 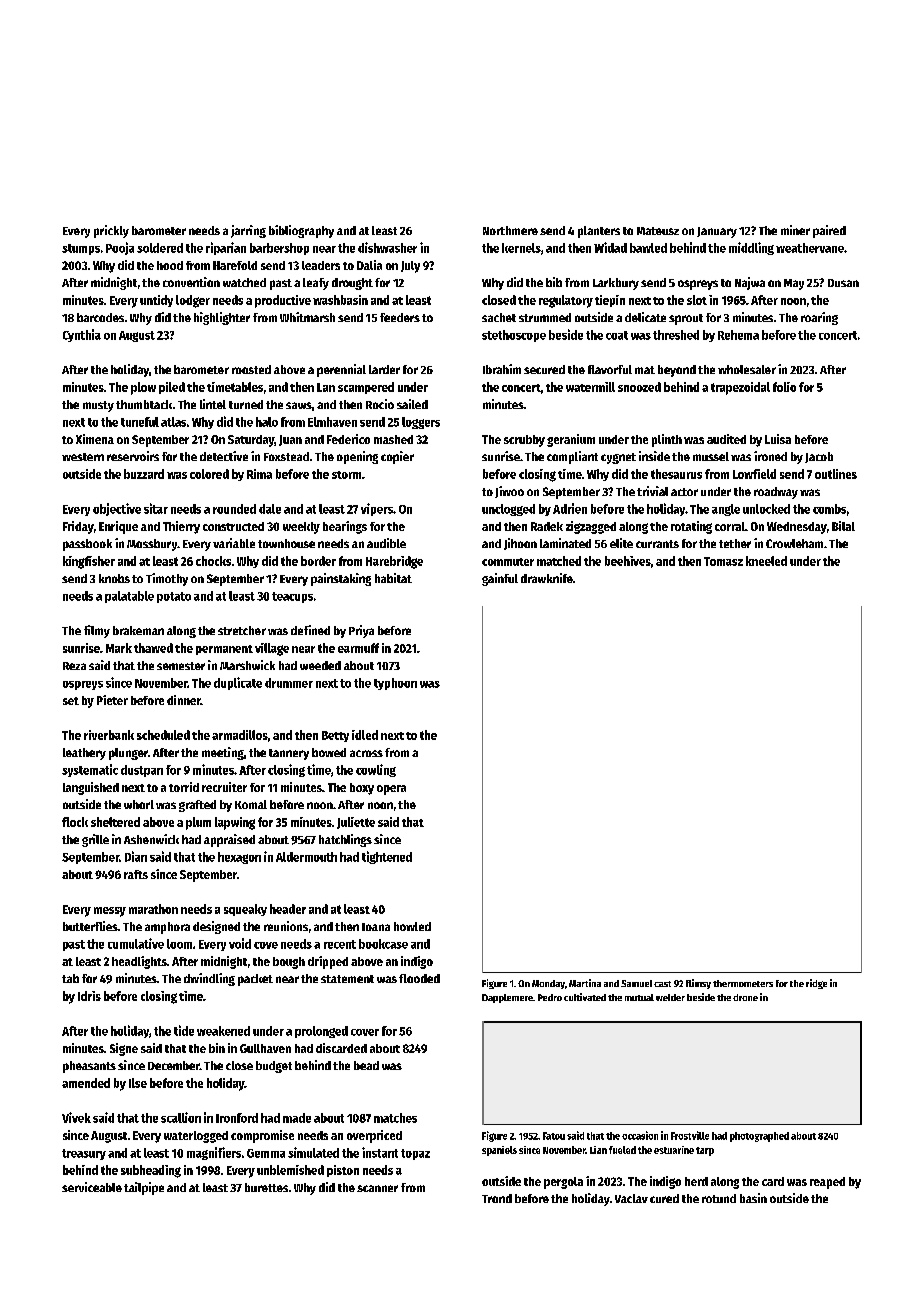 What do you see at coordinates (251, 804) in the image?
I see `Komal` at bounding box center [251, 804].
